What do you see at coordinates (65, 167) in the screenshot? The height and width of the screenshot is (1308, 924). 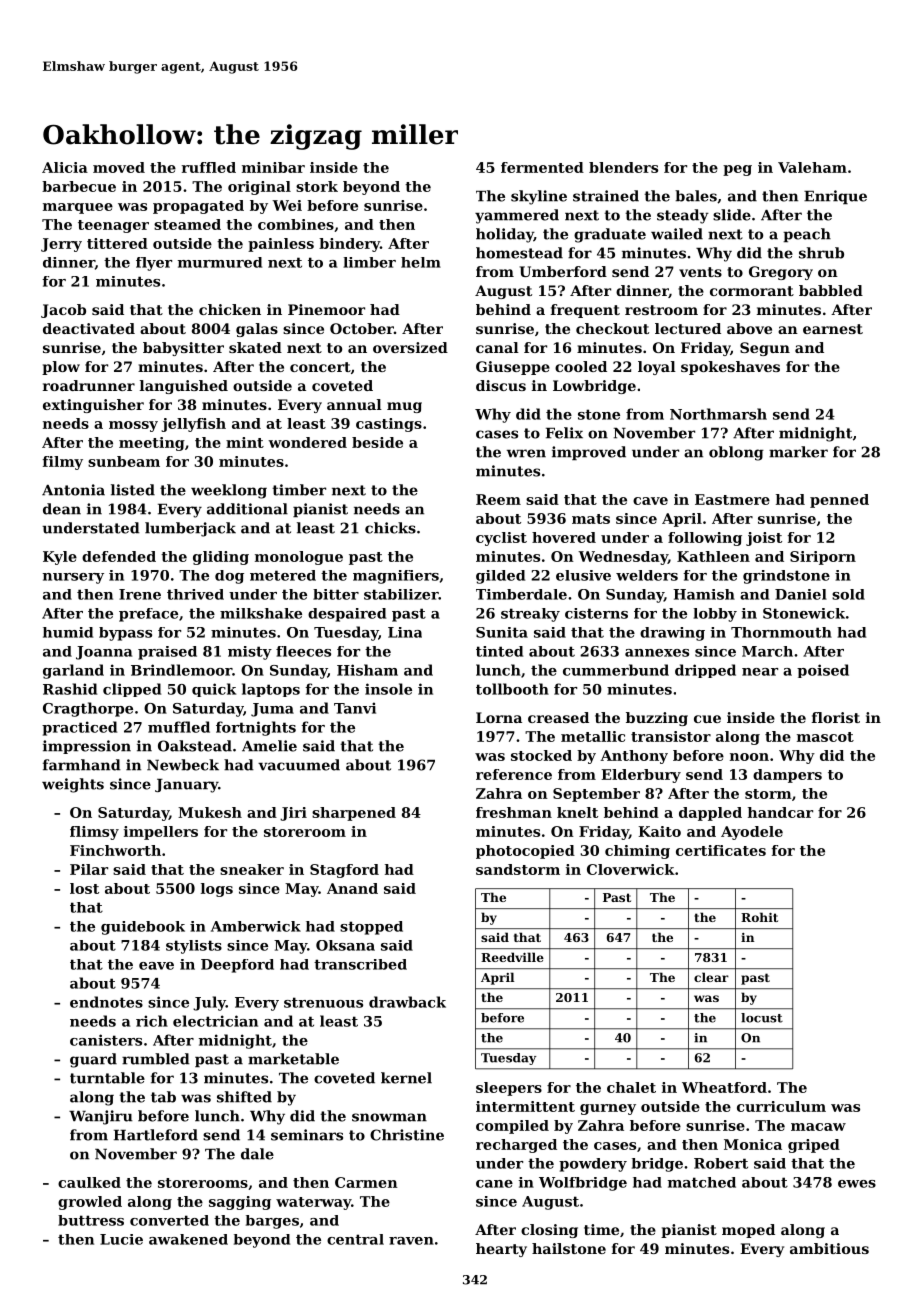 I see `Alicia` at bounding box center [65, 167].
